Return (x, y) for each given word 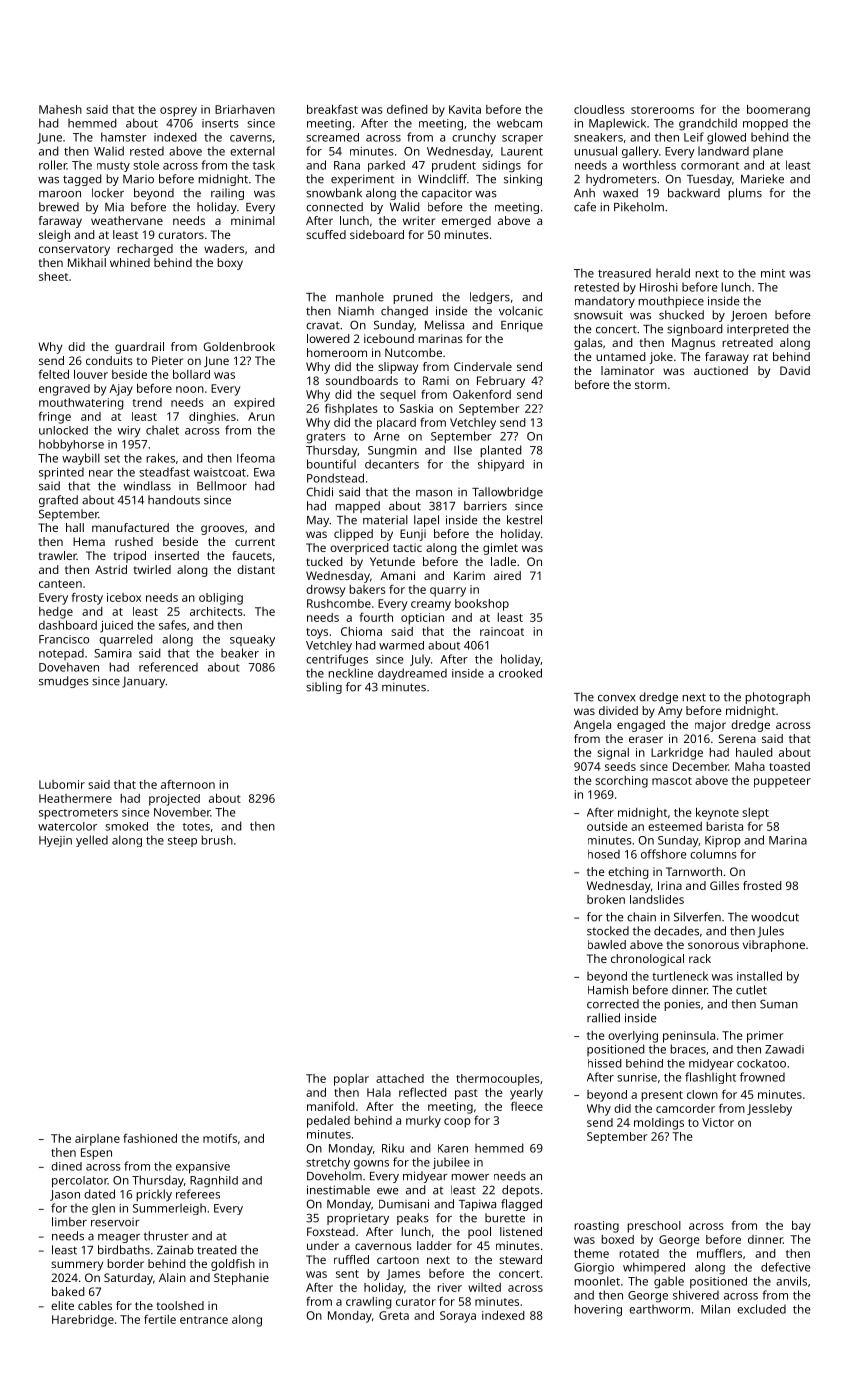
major (710, 726)
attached (400, 1078)
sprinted (61, 473)
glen (103, 1209)
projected (174, 800)
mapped (357, 507)
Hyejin (55, 841)
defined (407, 109)
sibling (324, 688)
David (795, 370)
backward (694, 193)
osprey (178, 112)
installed (759, 976)
